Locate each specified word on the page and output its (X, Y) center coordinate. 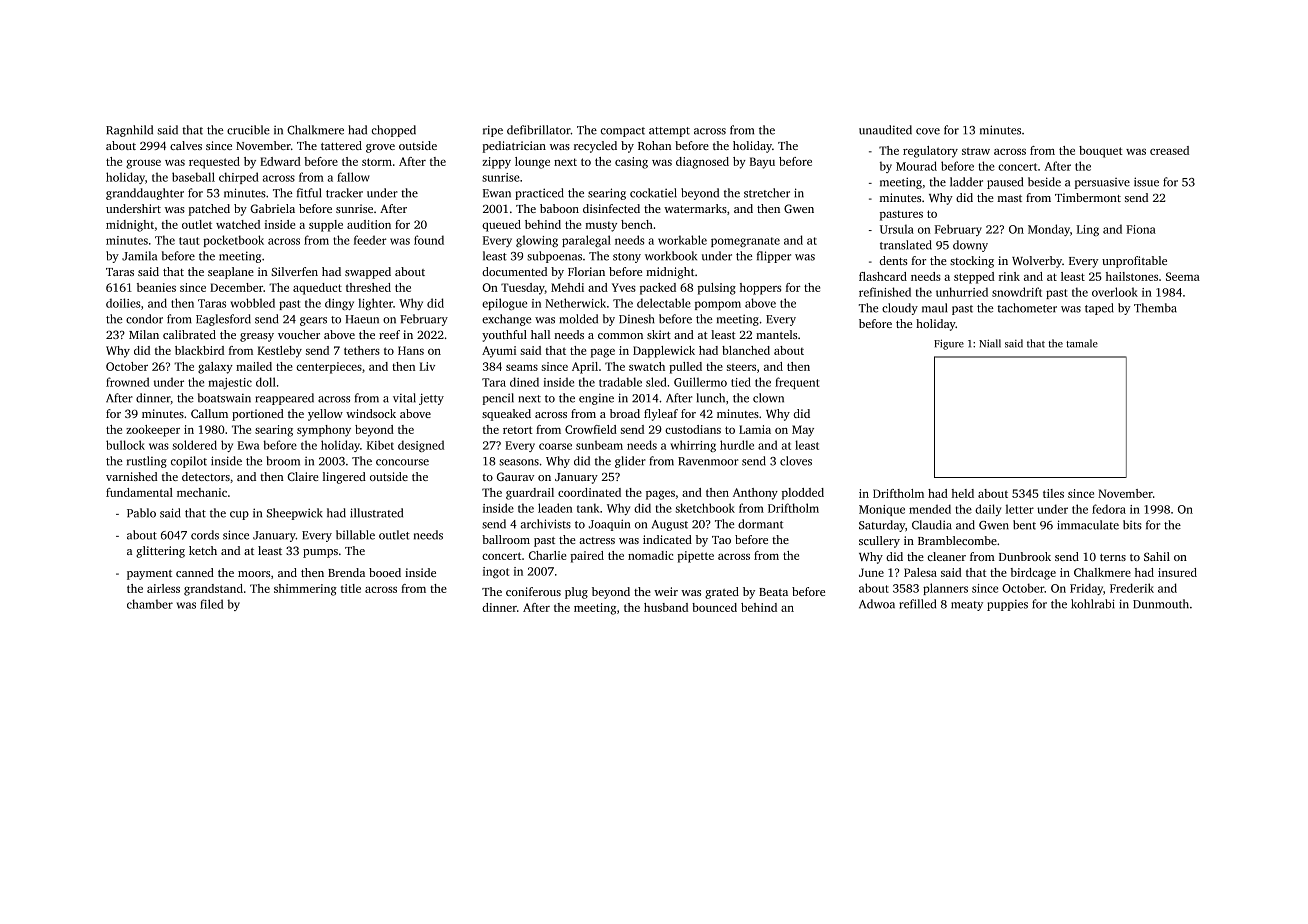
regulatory (930, 152)
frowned (127, 382)
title (351, 588)
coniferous (533, 591)
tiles (1053, 493)
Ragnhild (129, 131)
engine (596, 399)
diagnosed (702, 163)
